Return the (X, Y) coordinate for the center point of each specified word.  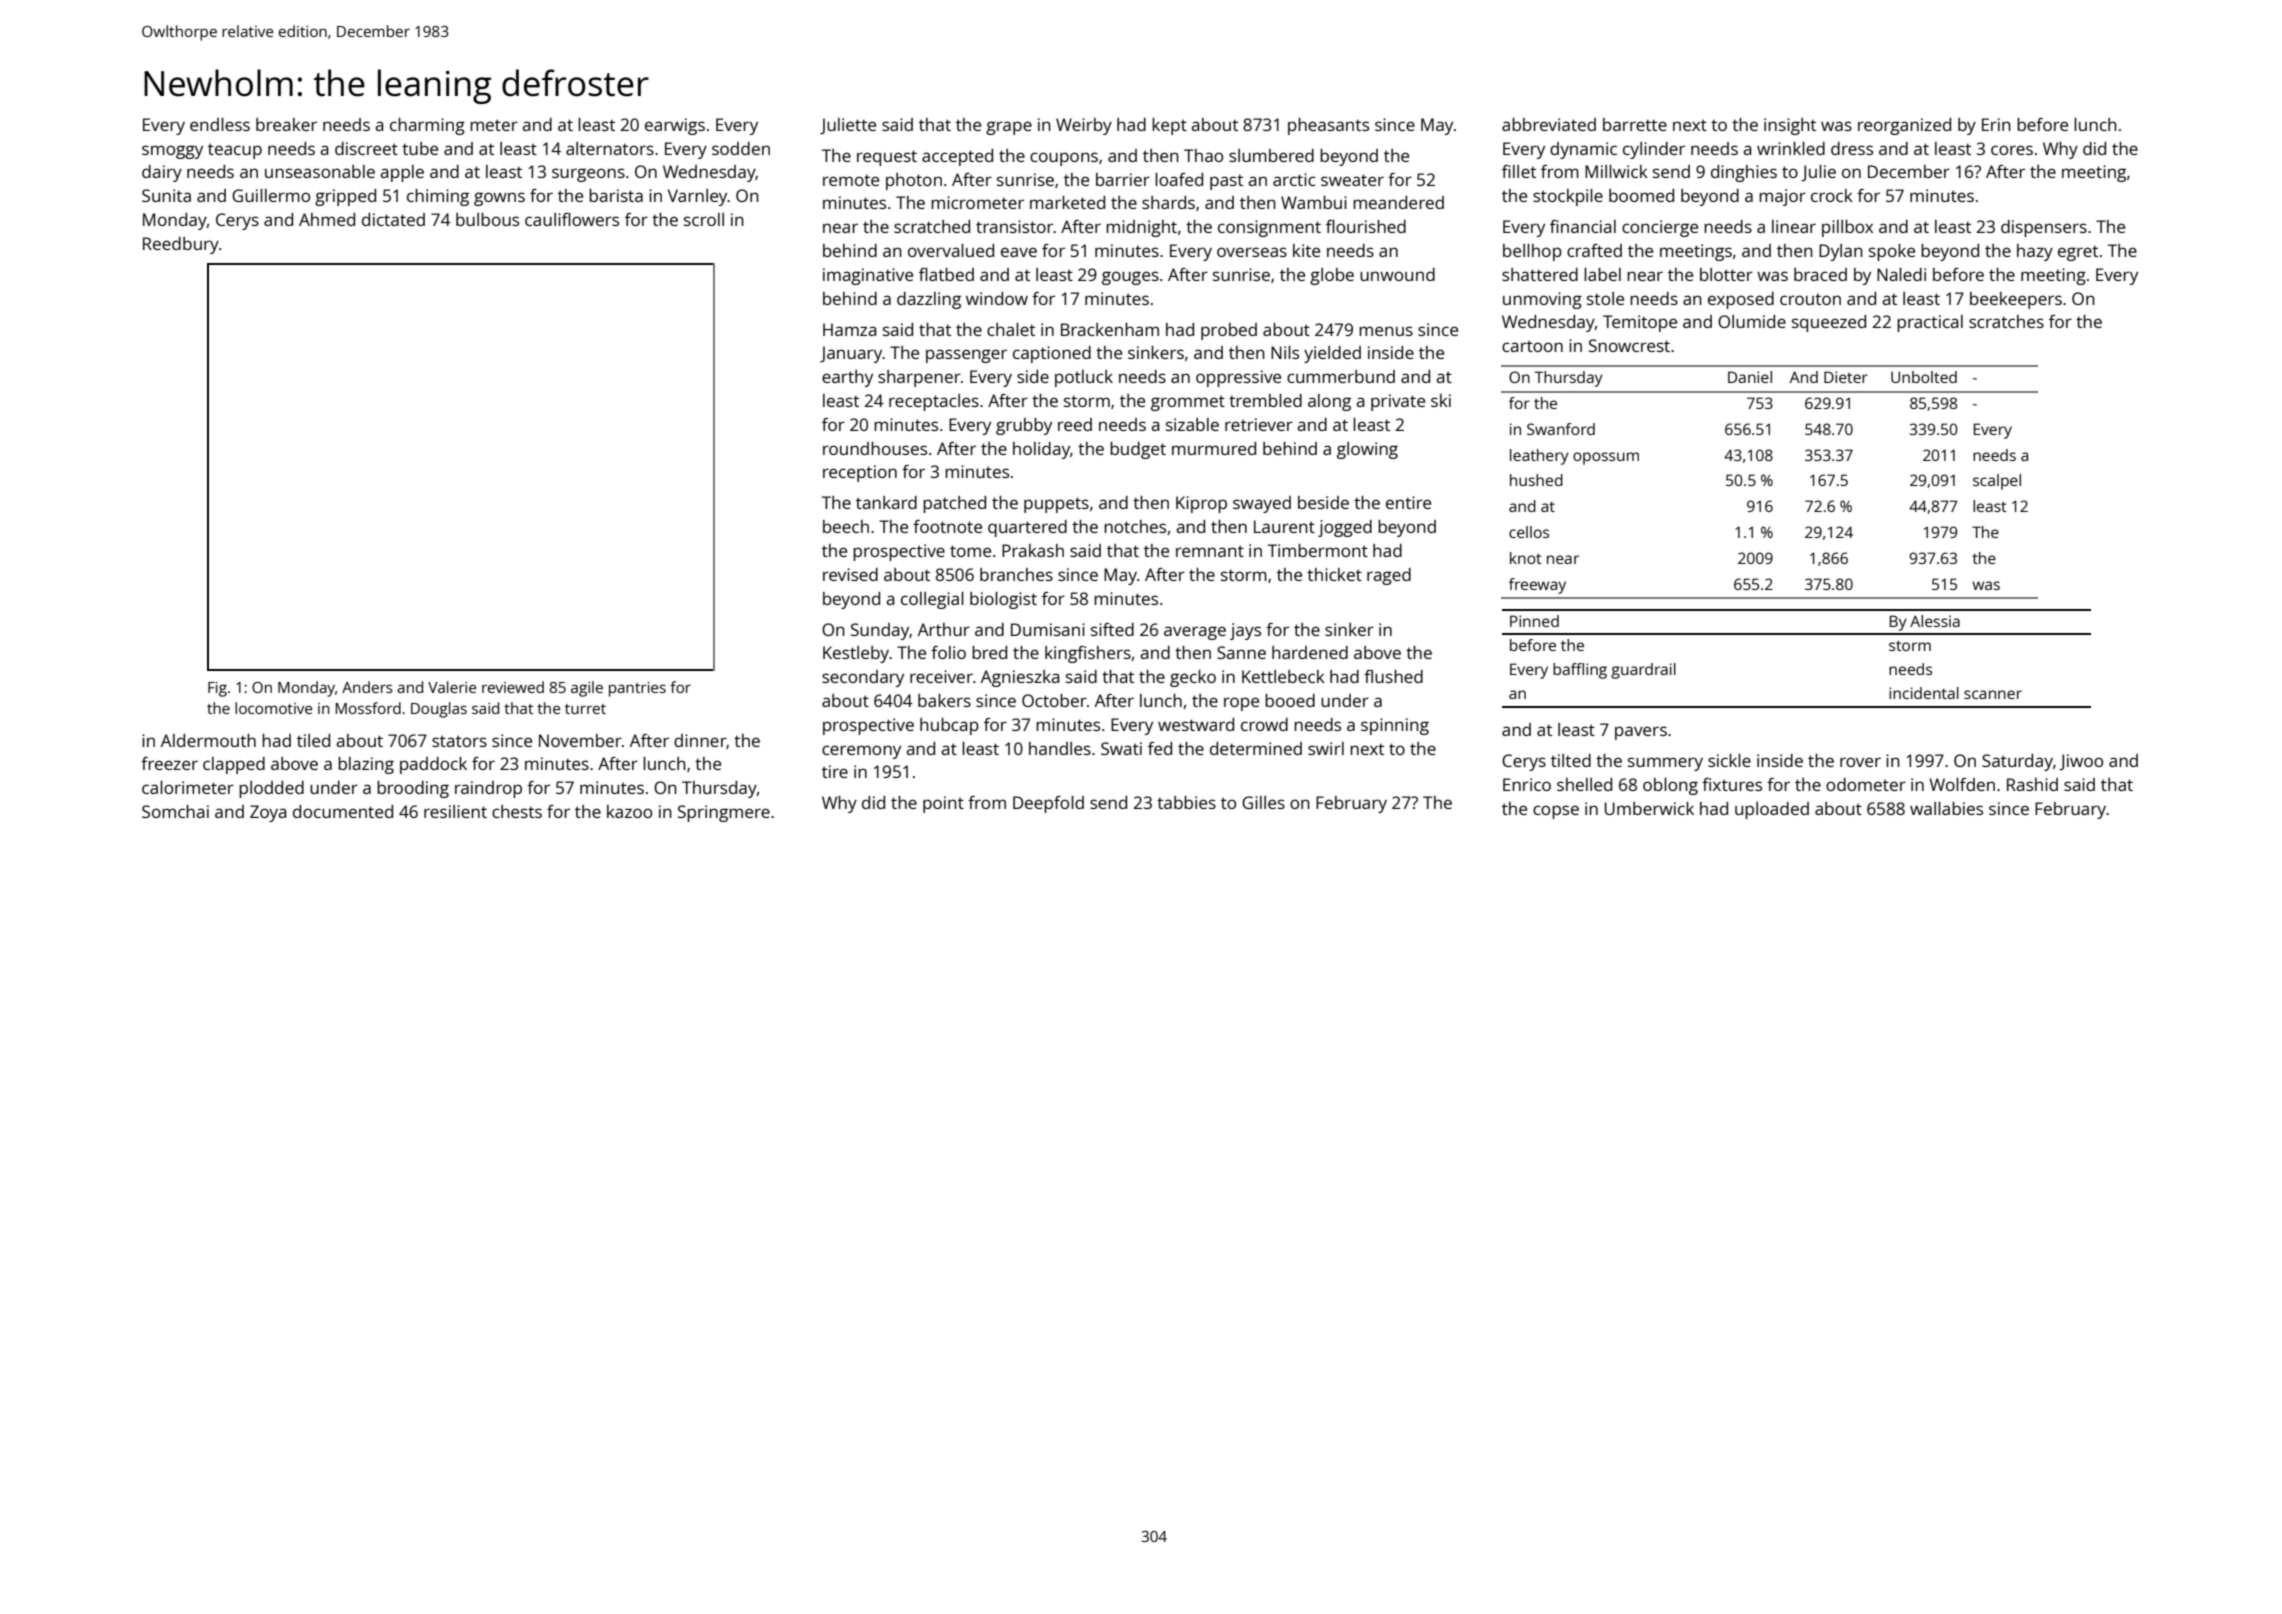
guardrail (1643, 671)
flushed (1393, 676)
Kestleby (856, 654)
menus (1386, 331)
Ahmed (327, 219)
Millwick (1616, 171)
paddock (433, 765)
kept (1169, 126)
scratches (2006, 321)
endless (220, 124)
